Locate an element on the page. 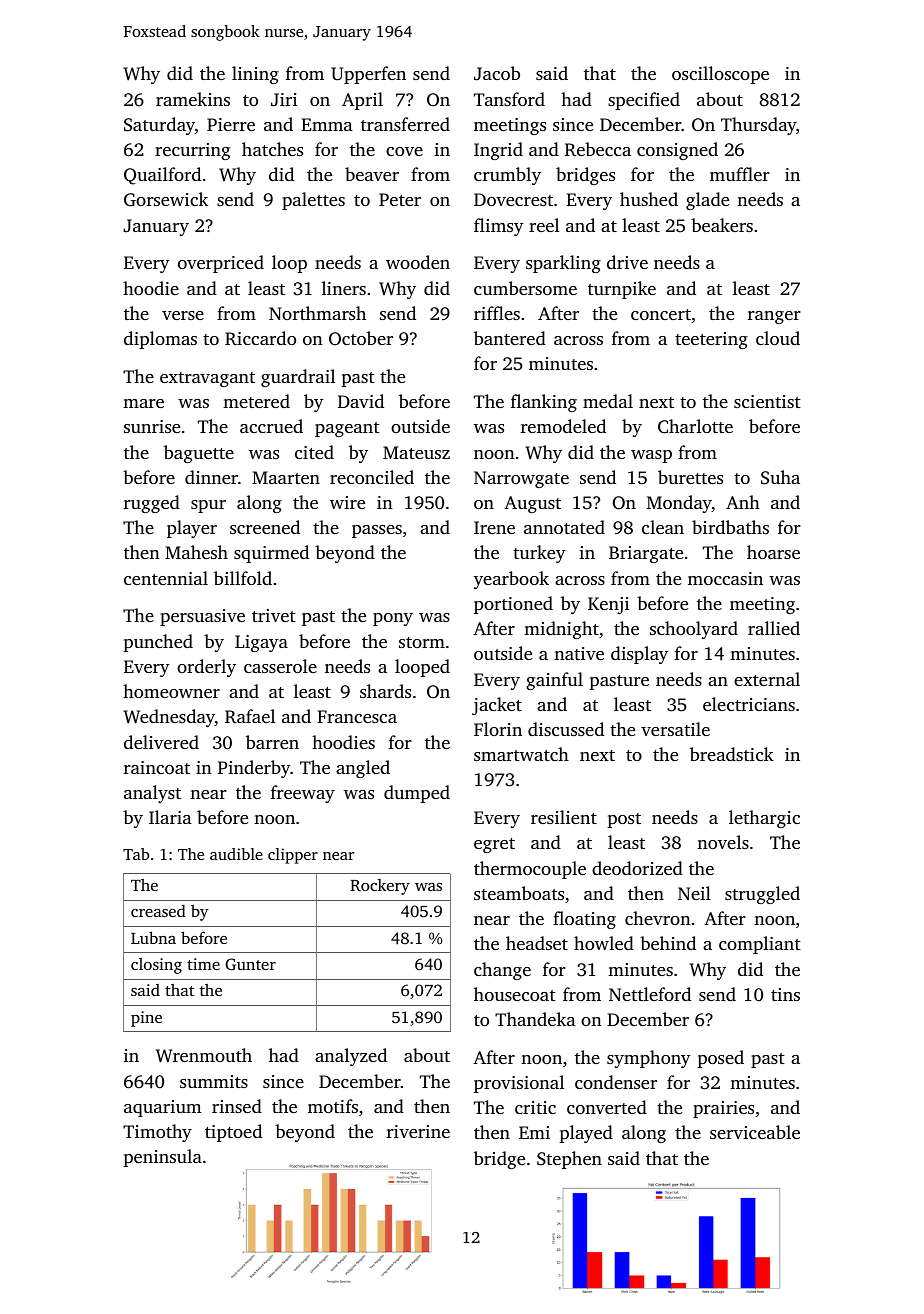 This image has width=924, height=1314. Timothy is located at coordinates (157, 1133).
